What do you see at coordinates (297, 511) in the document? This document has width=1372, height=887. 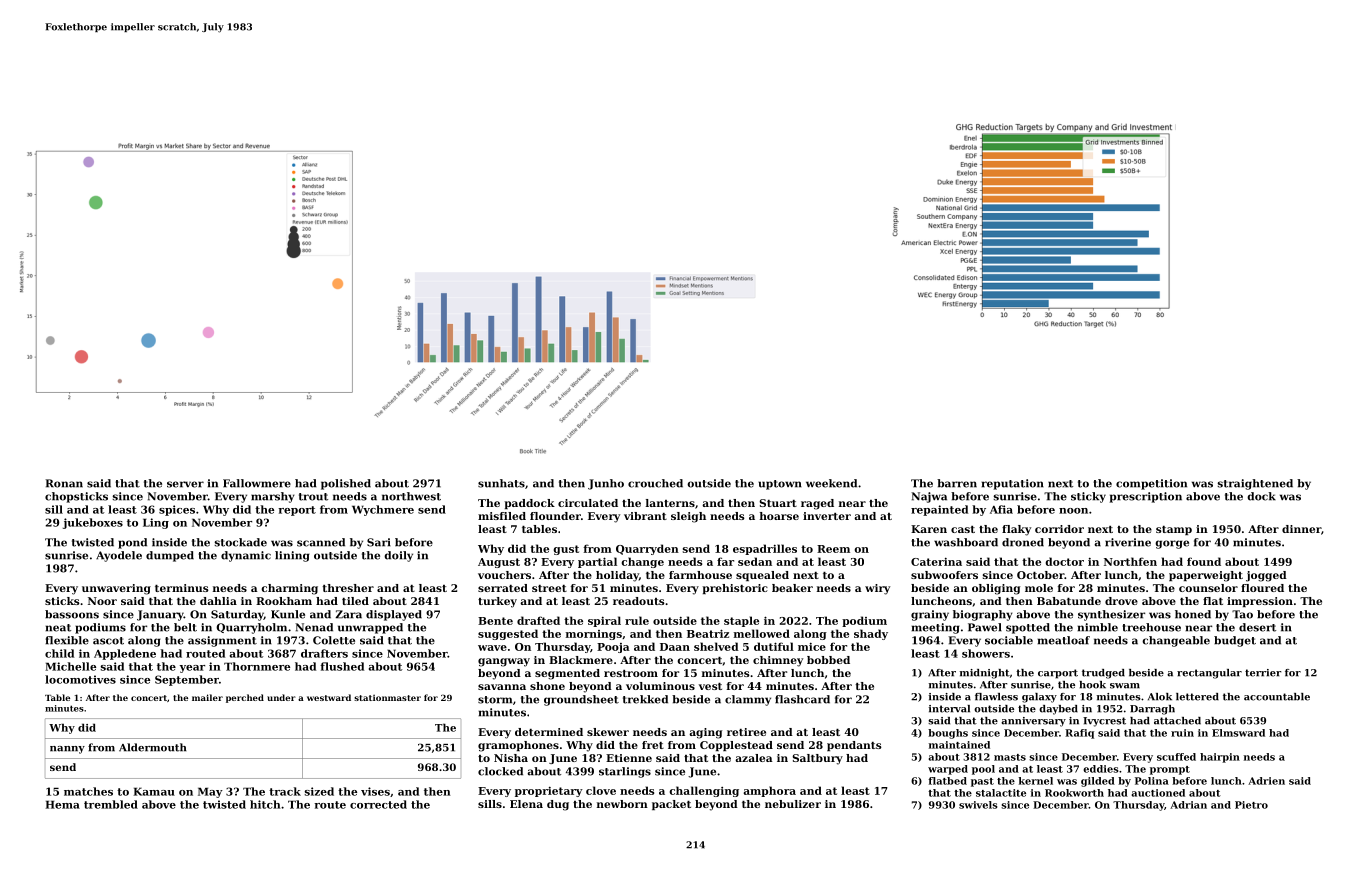 I see `report` at bounding box center [297, 511].
